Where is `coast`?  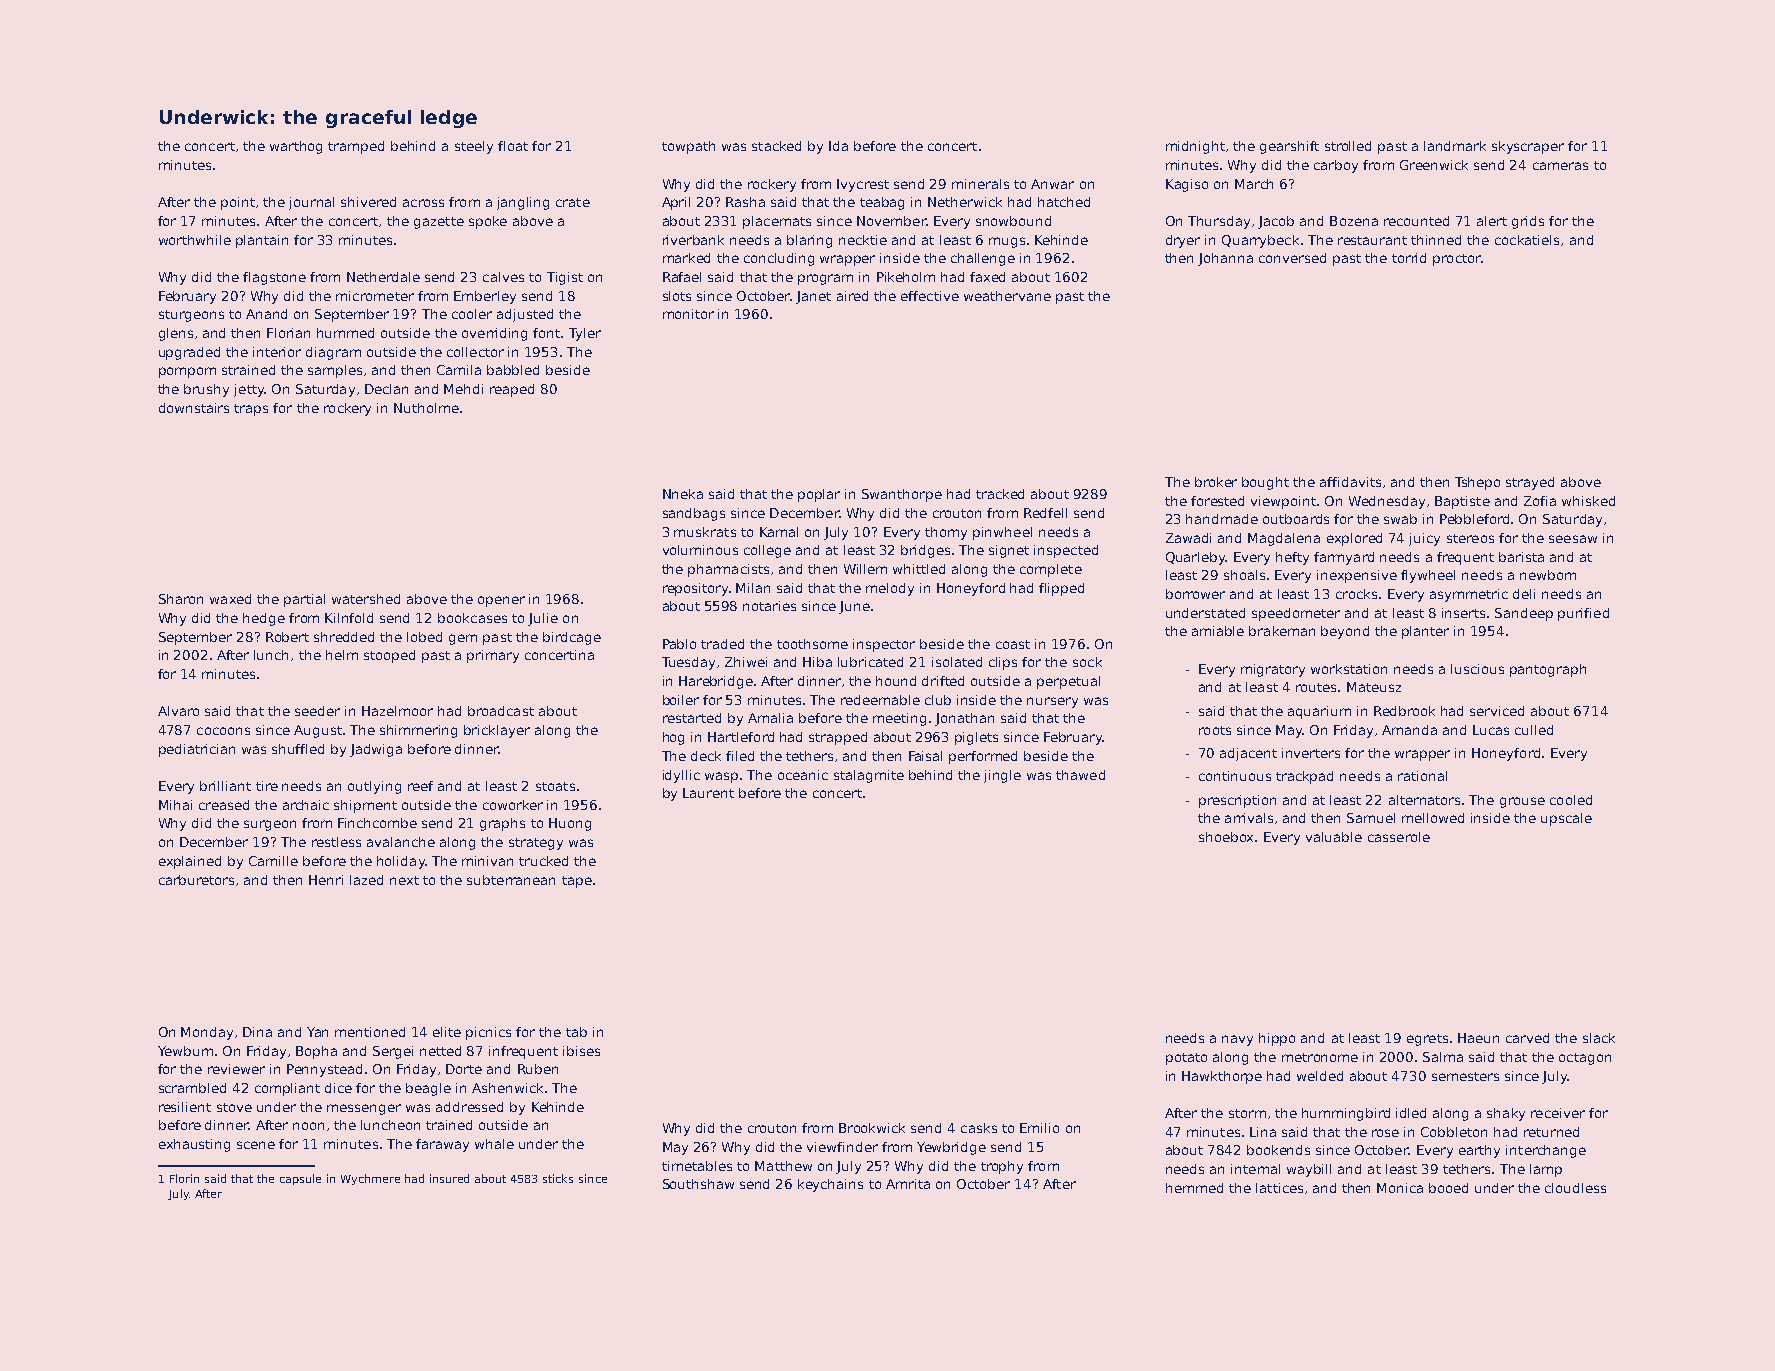 coast is located at coordinates (1013, 644).
